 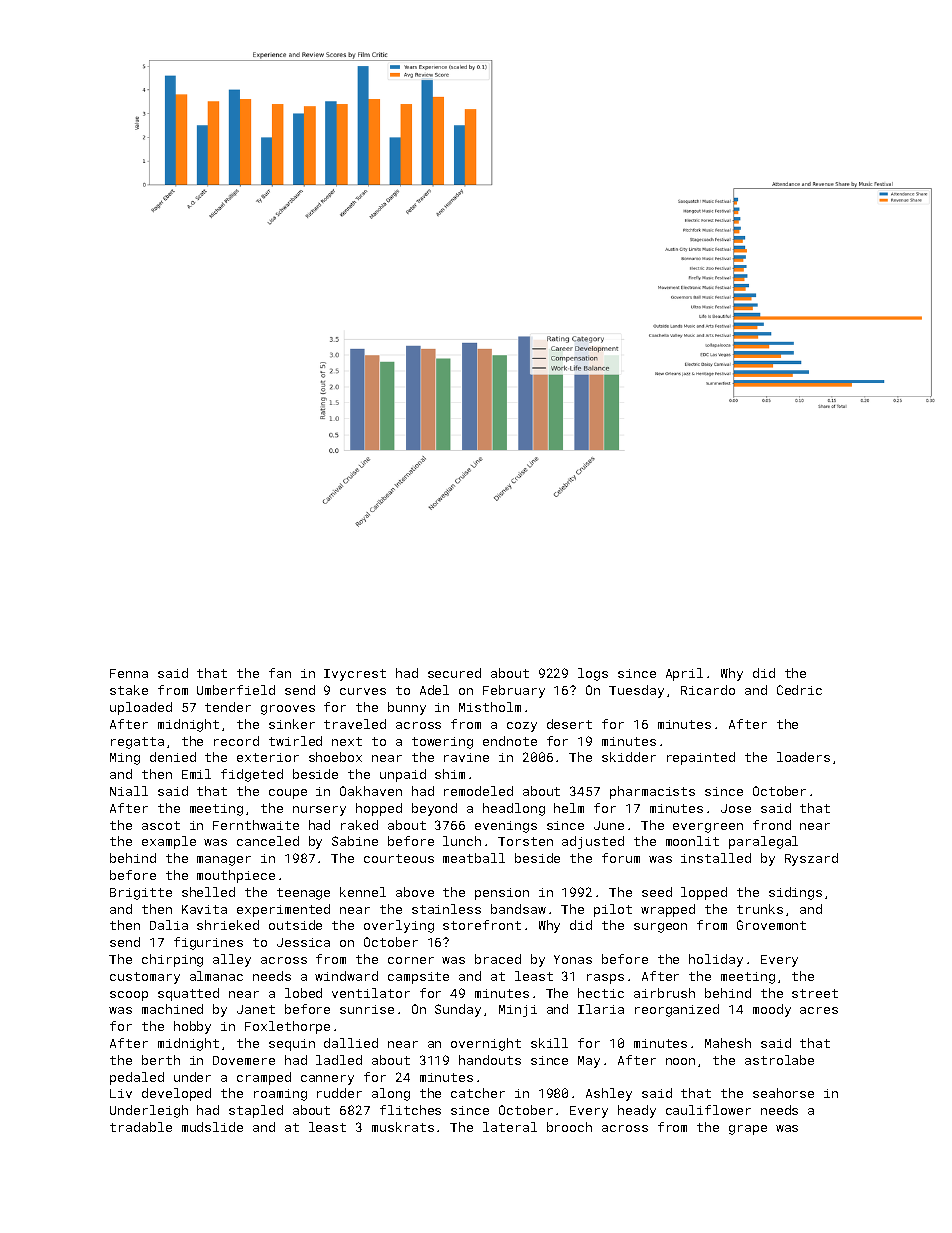 I want to click on overnight, so click(x=486, y=1044).
